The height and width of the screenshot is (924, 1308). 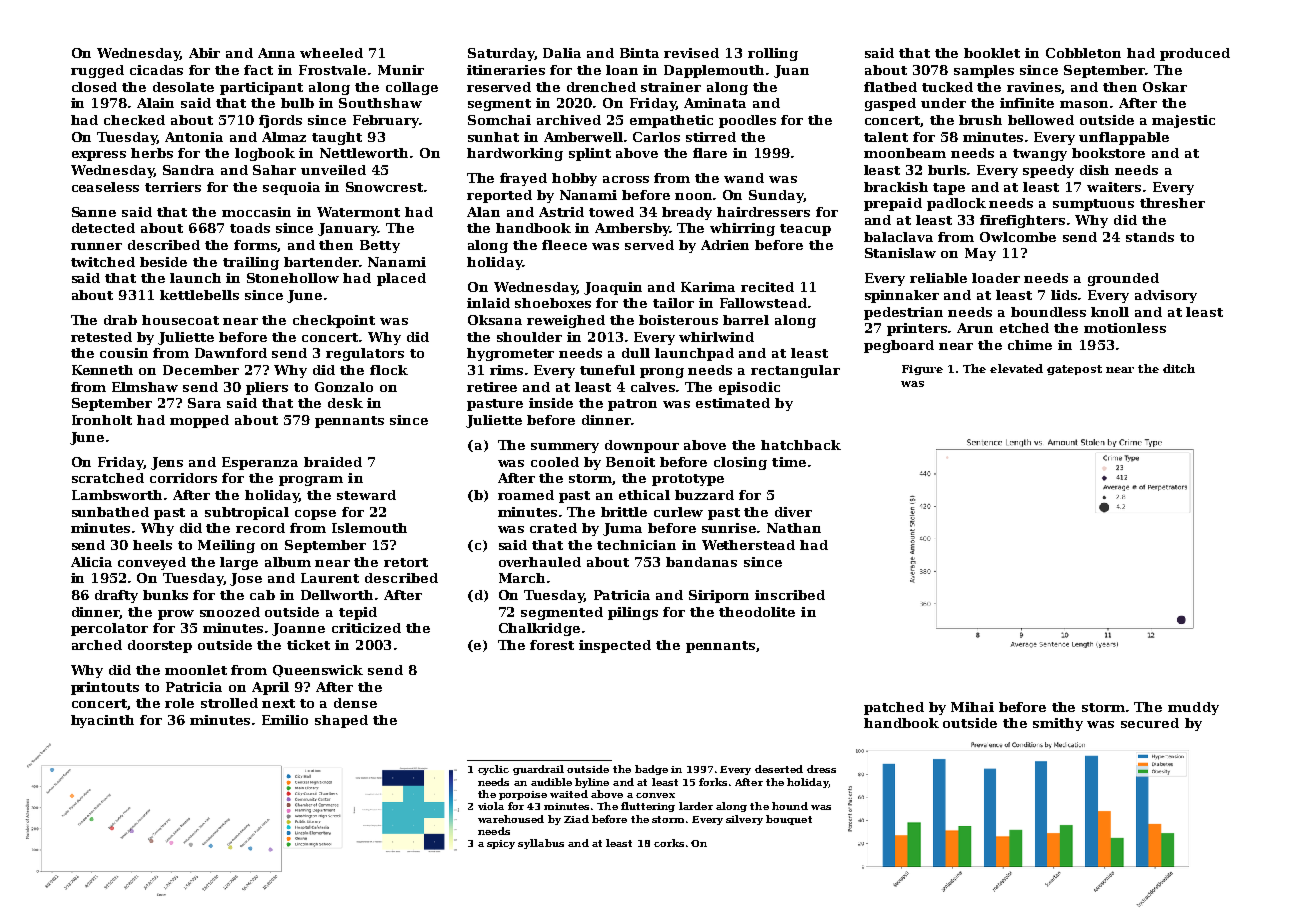 I want to click on thresher, so click(x=1172, y=203).
